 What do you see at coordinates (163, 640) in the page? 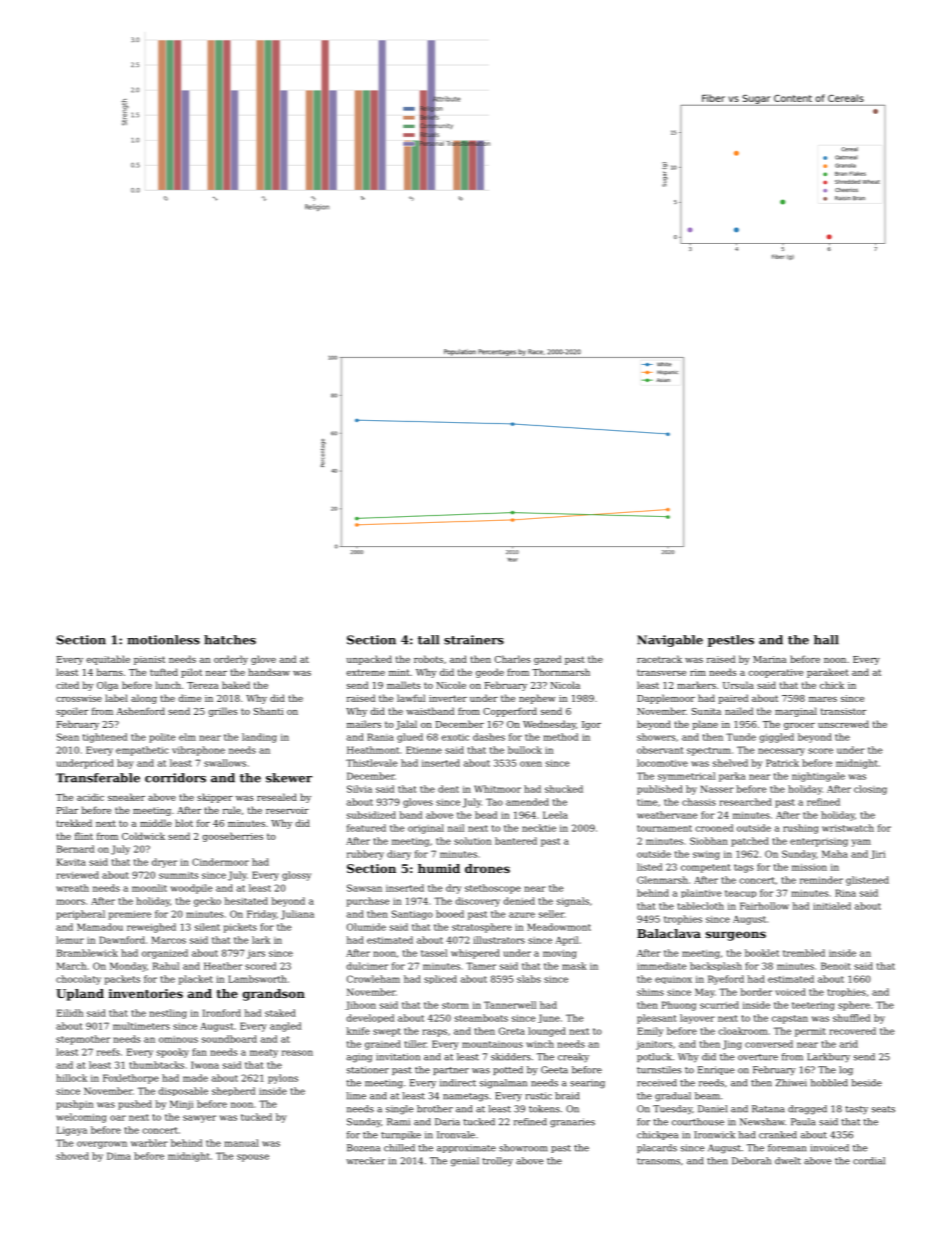
I see `motionless` at bounding box center [163, 640].
